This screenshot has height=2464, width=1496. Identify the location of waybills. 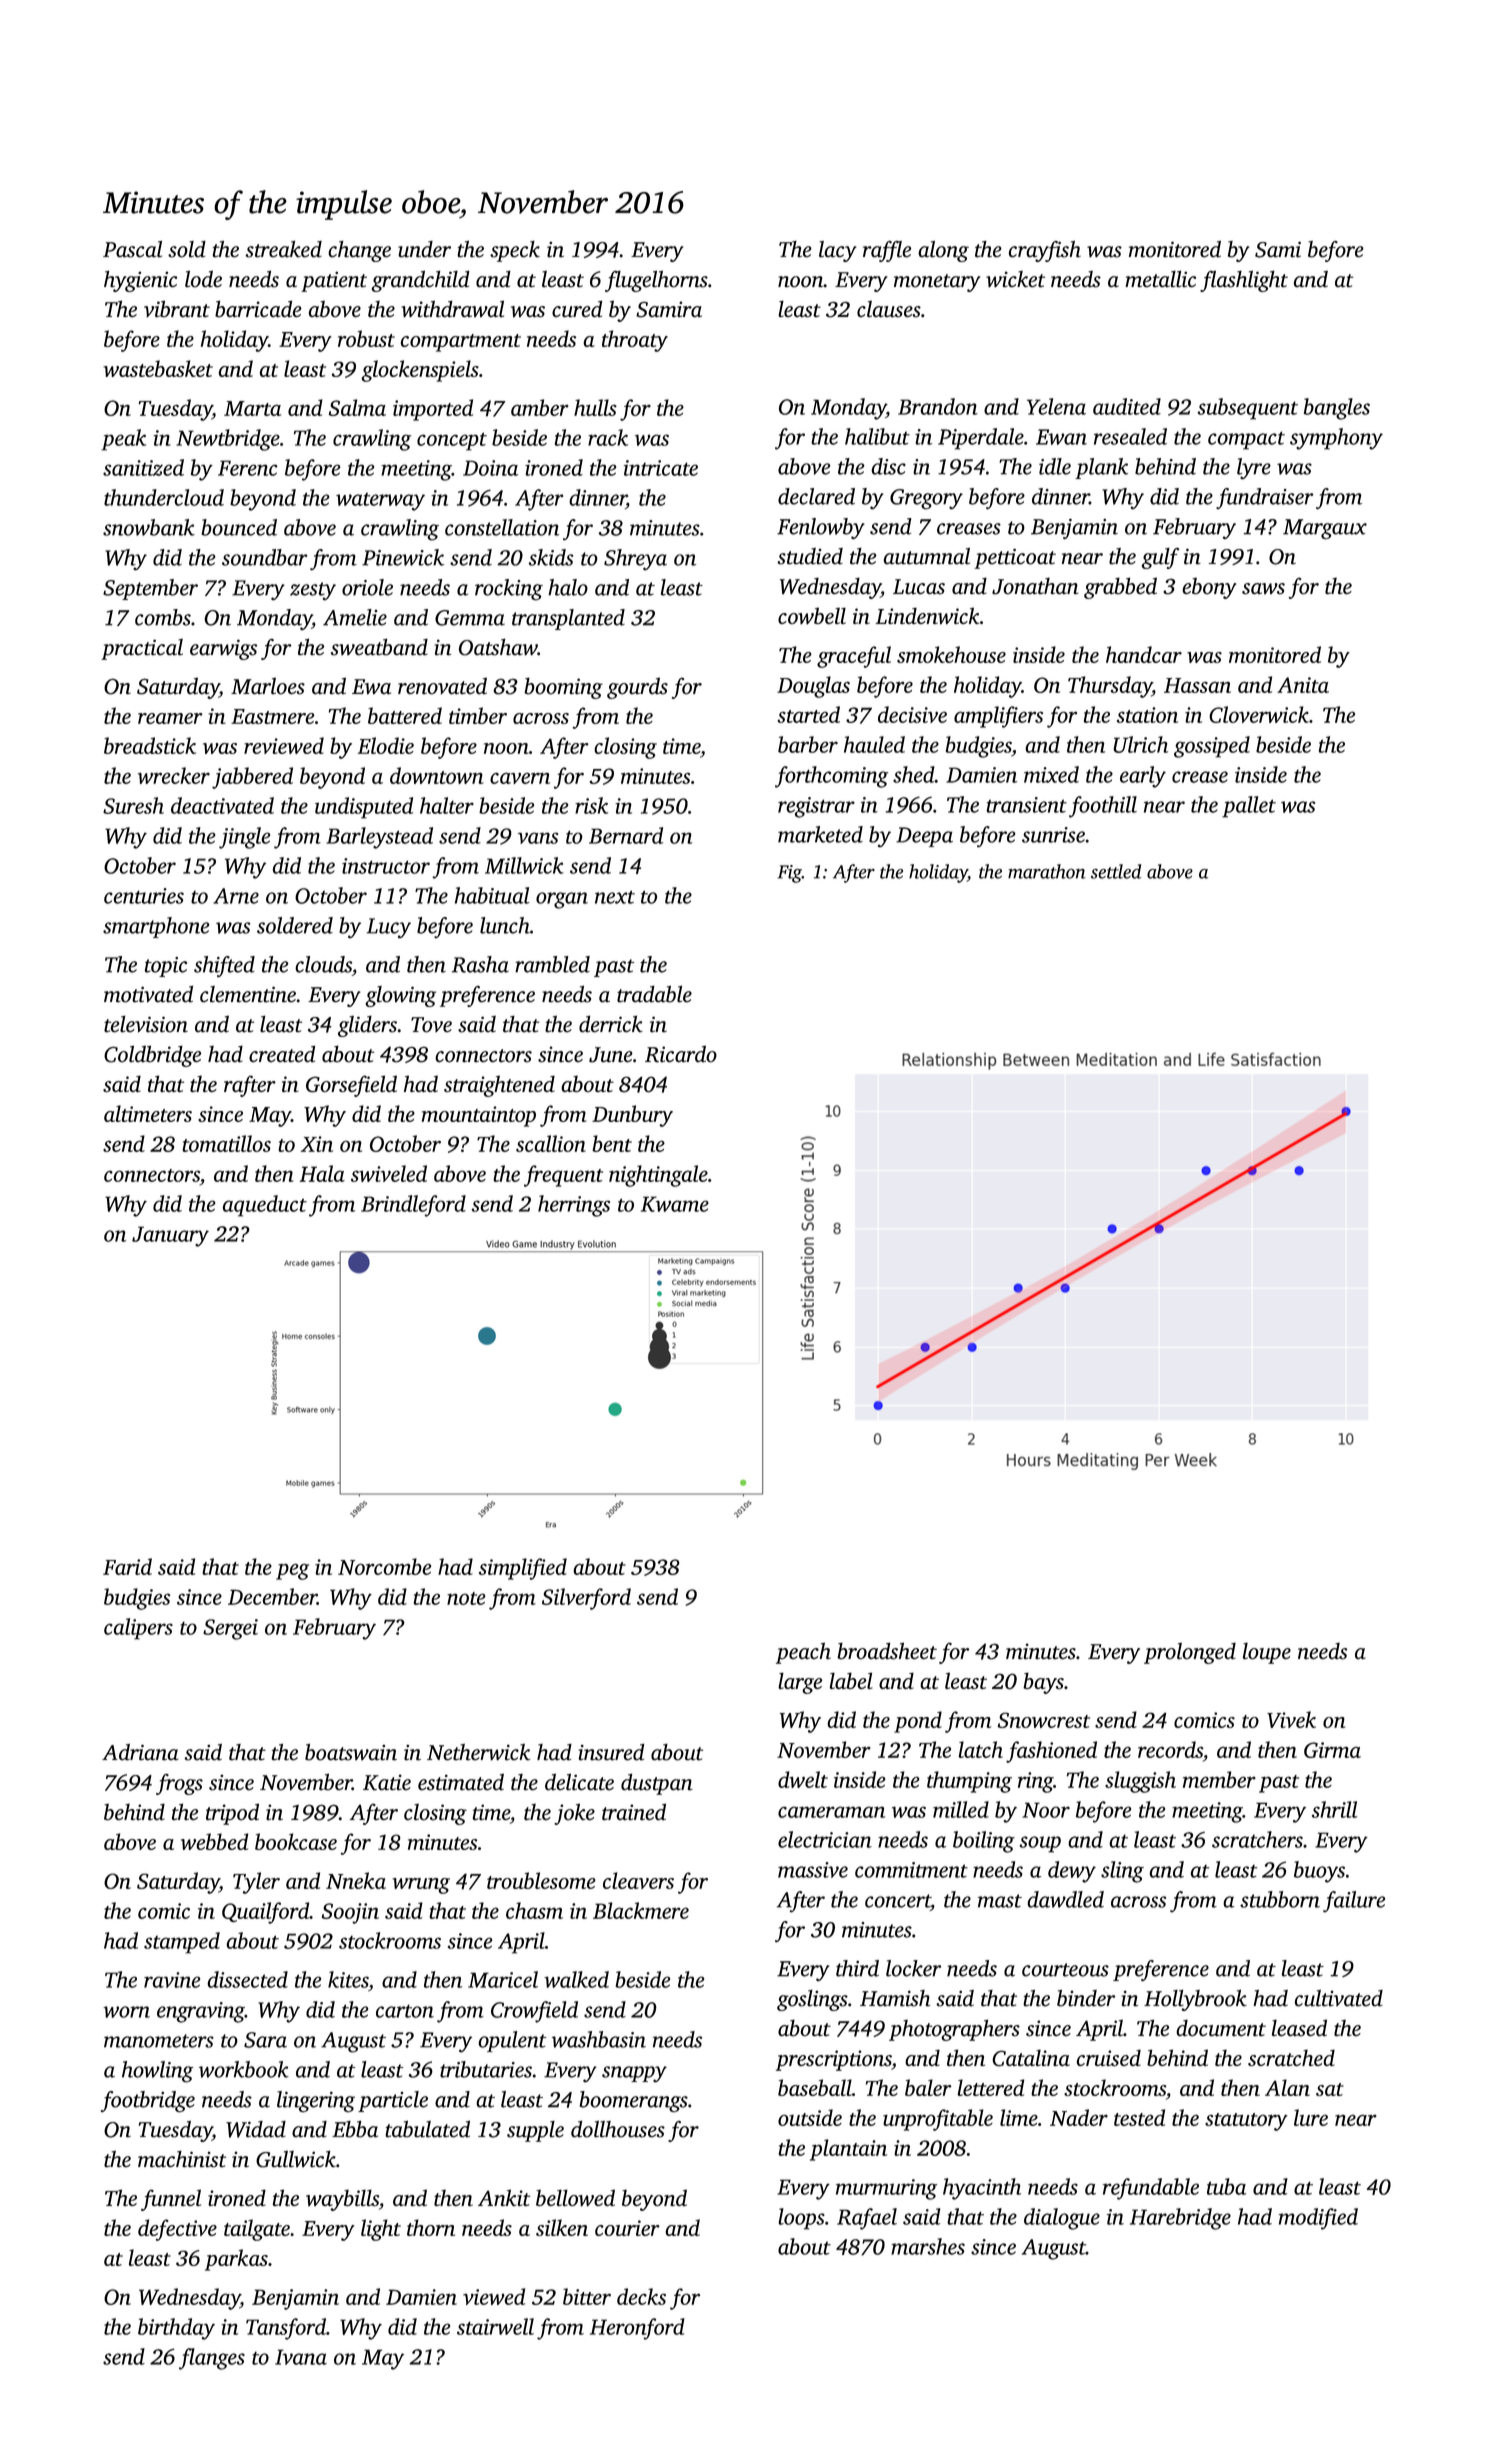
(342, 2200).
